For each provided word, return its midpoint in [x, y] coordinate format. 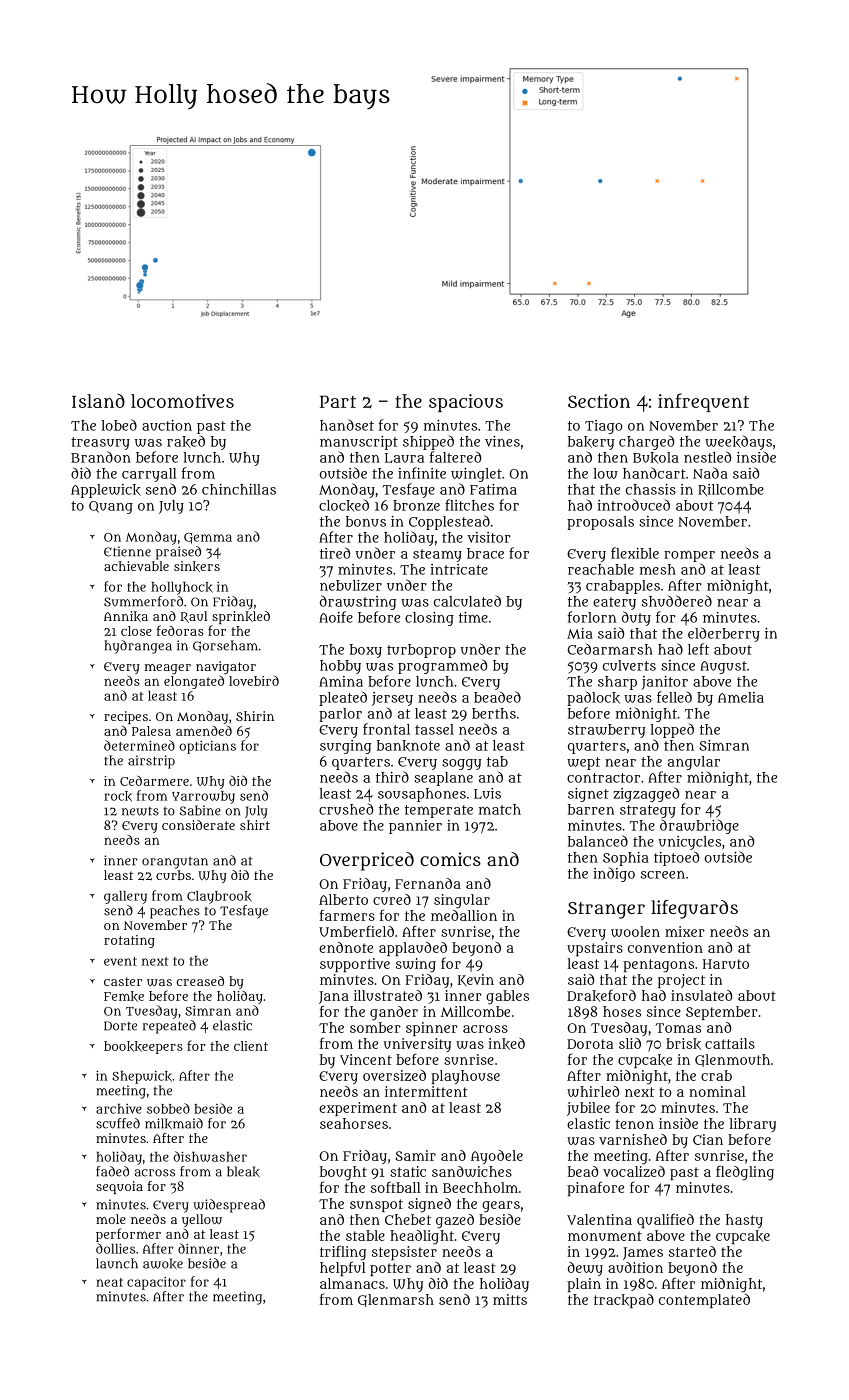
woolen [635, 931]
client [251, 1046]
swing [416, 965]
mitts [510, 1299]
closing [429, 619]
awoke [163, 1263]
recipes [126, 717]
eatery [614, 603]
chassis [651, 489]
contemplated [704, 1301]
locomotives [182, 401]
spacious [466, 403]
